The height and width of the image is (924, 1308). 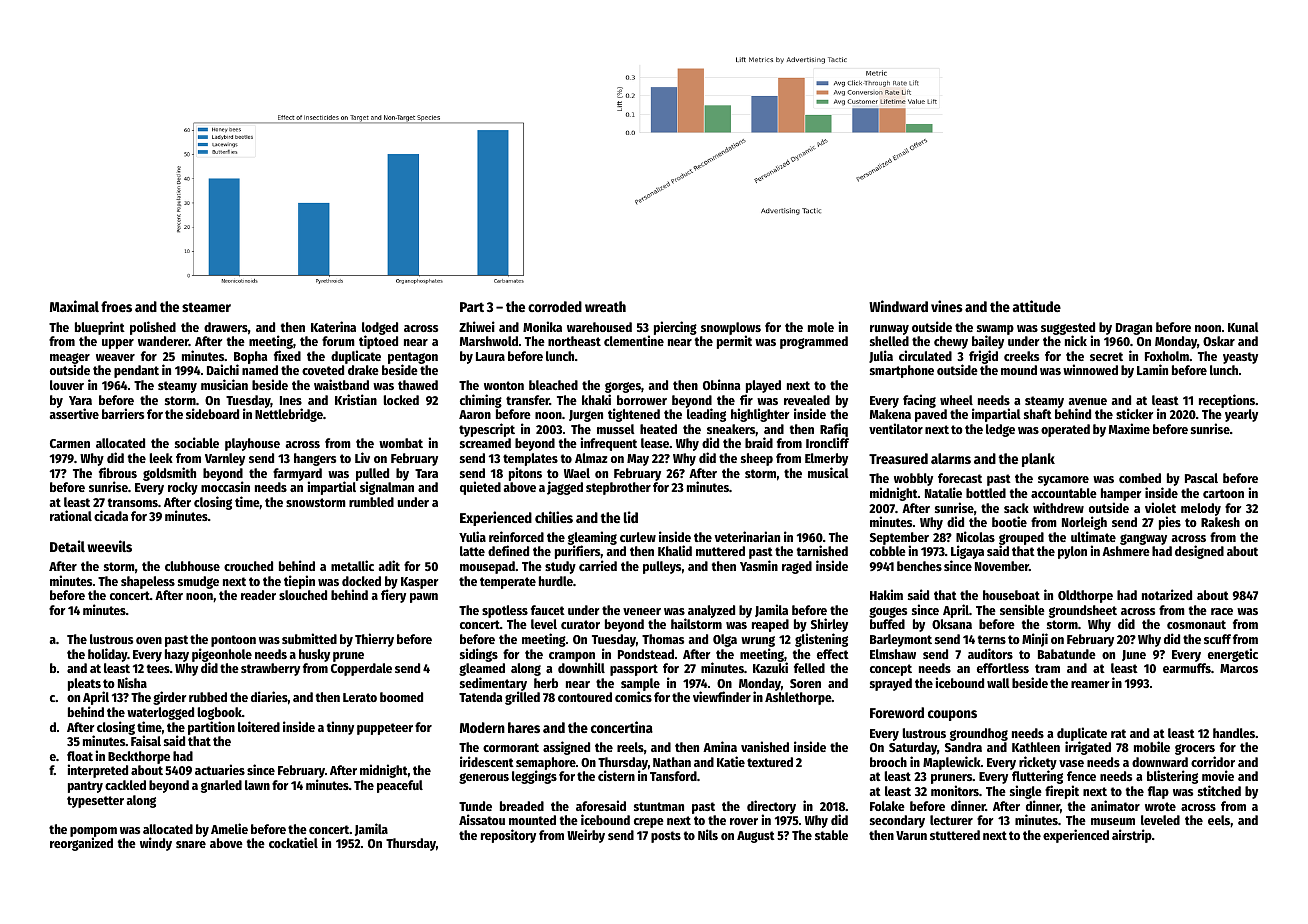 I want to click on Daichi, so click(x=223, y=369).
